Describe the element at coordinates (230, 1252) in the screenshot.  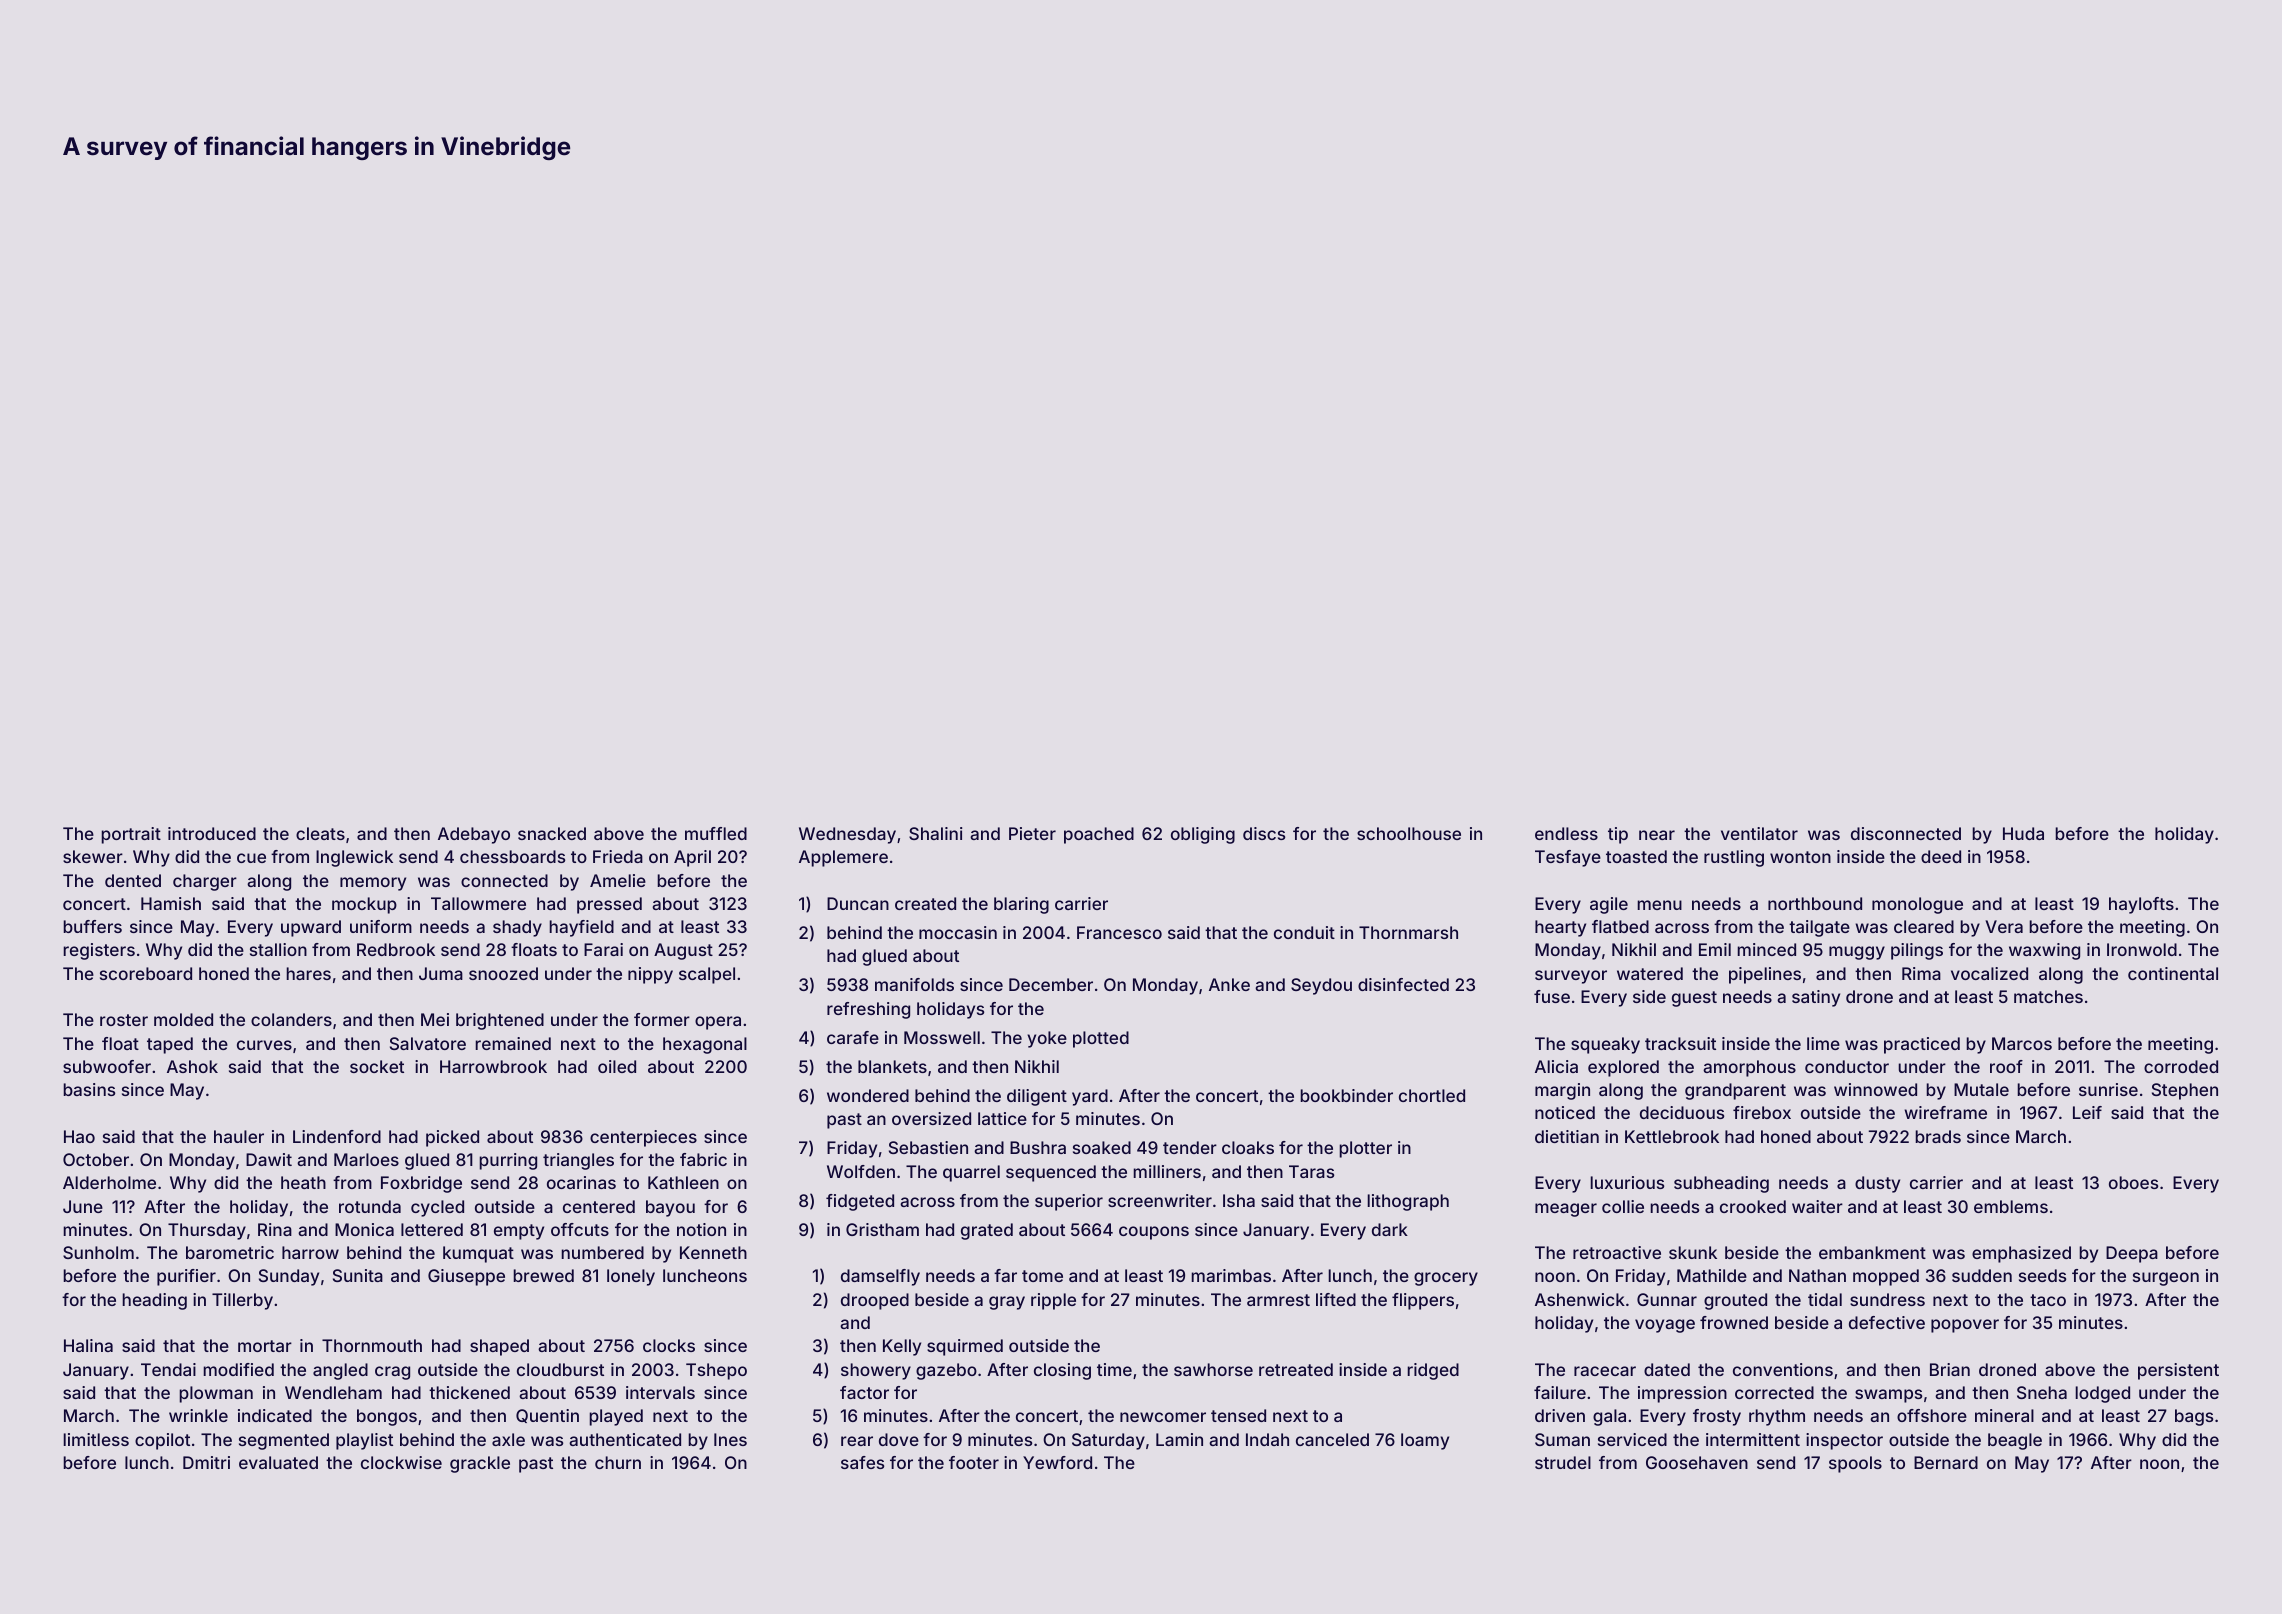
I see `barometric` at that location.
